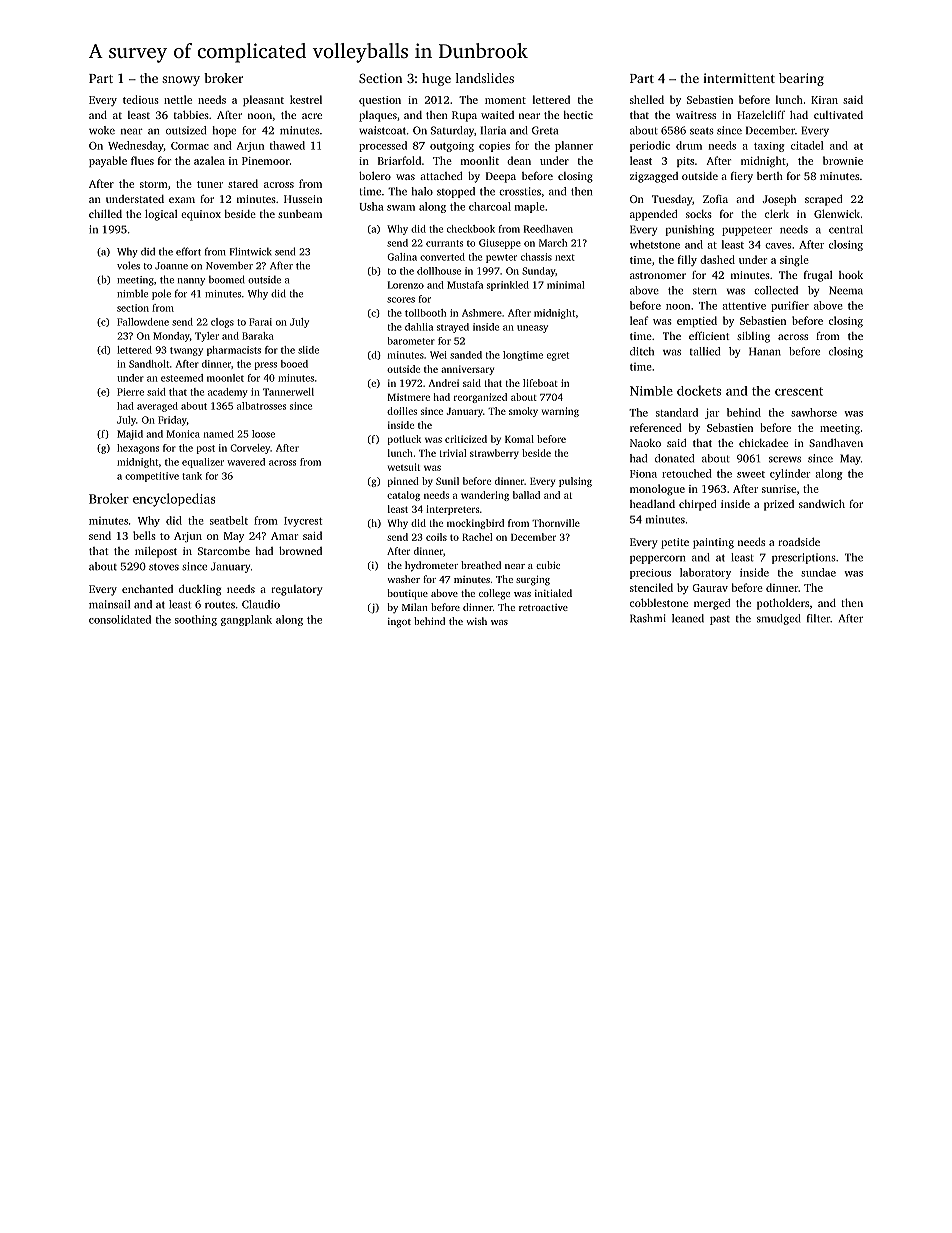  I want to click on swam, so click(401, 208).
